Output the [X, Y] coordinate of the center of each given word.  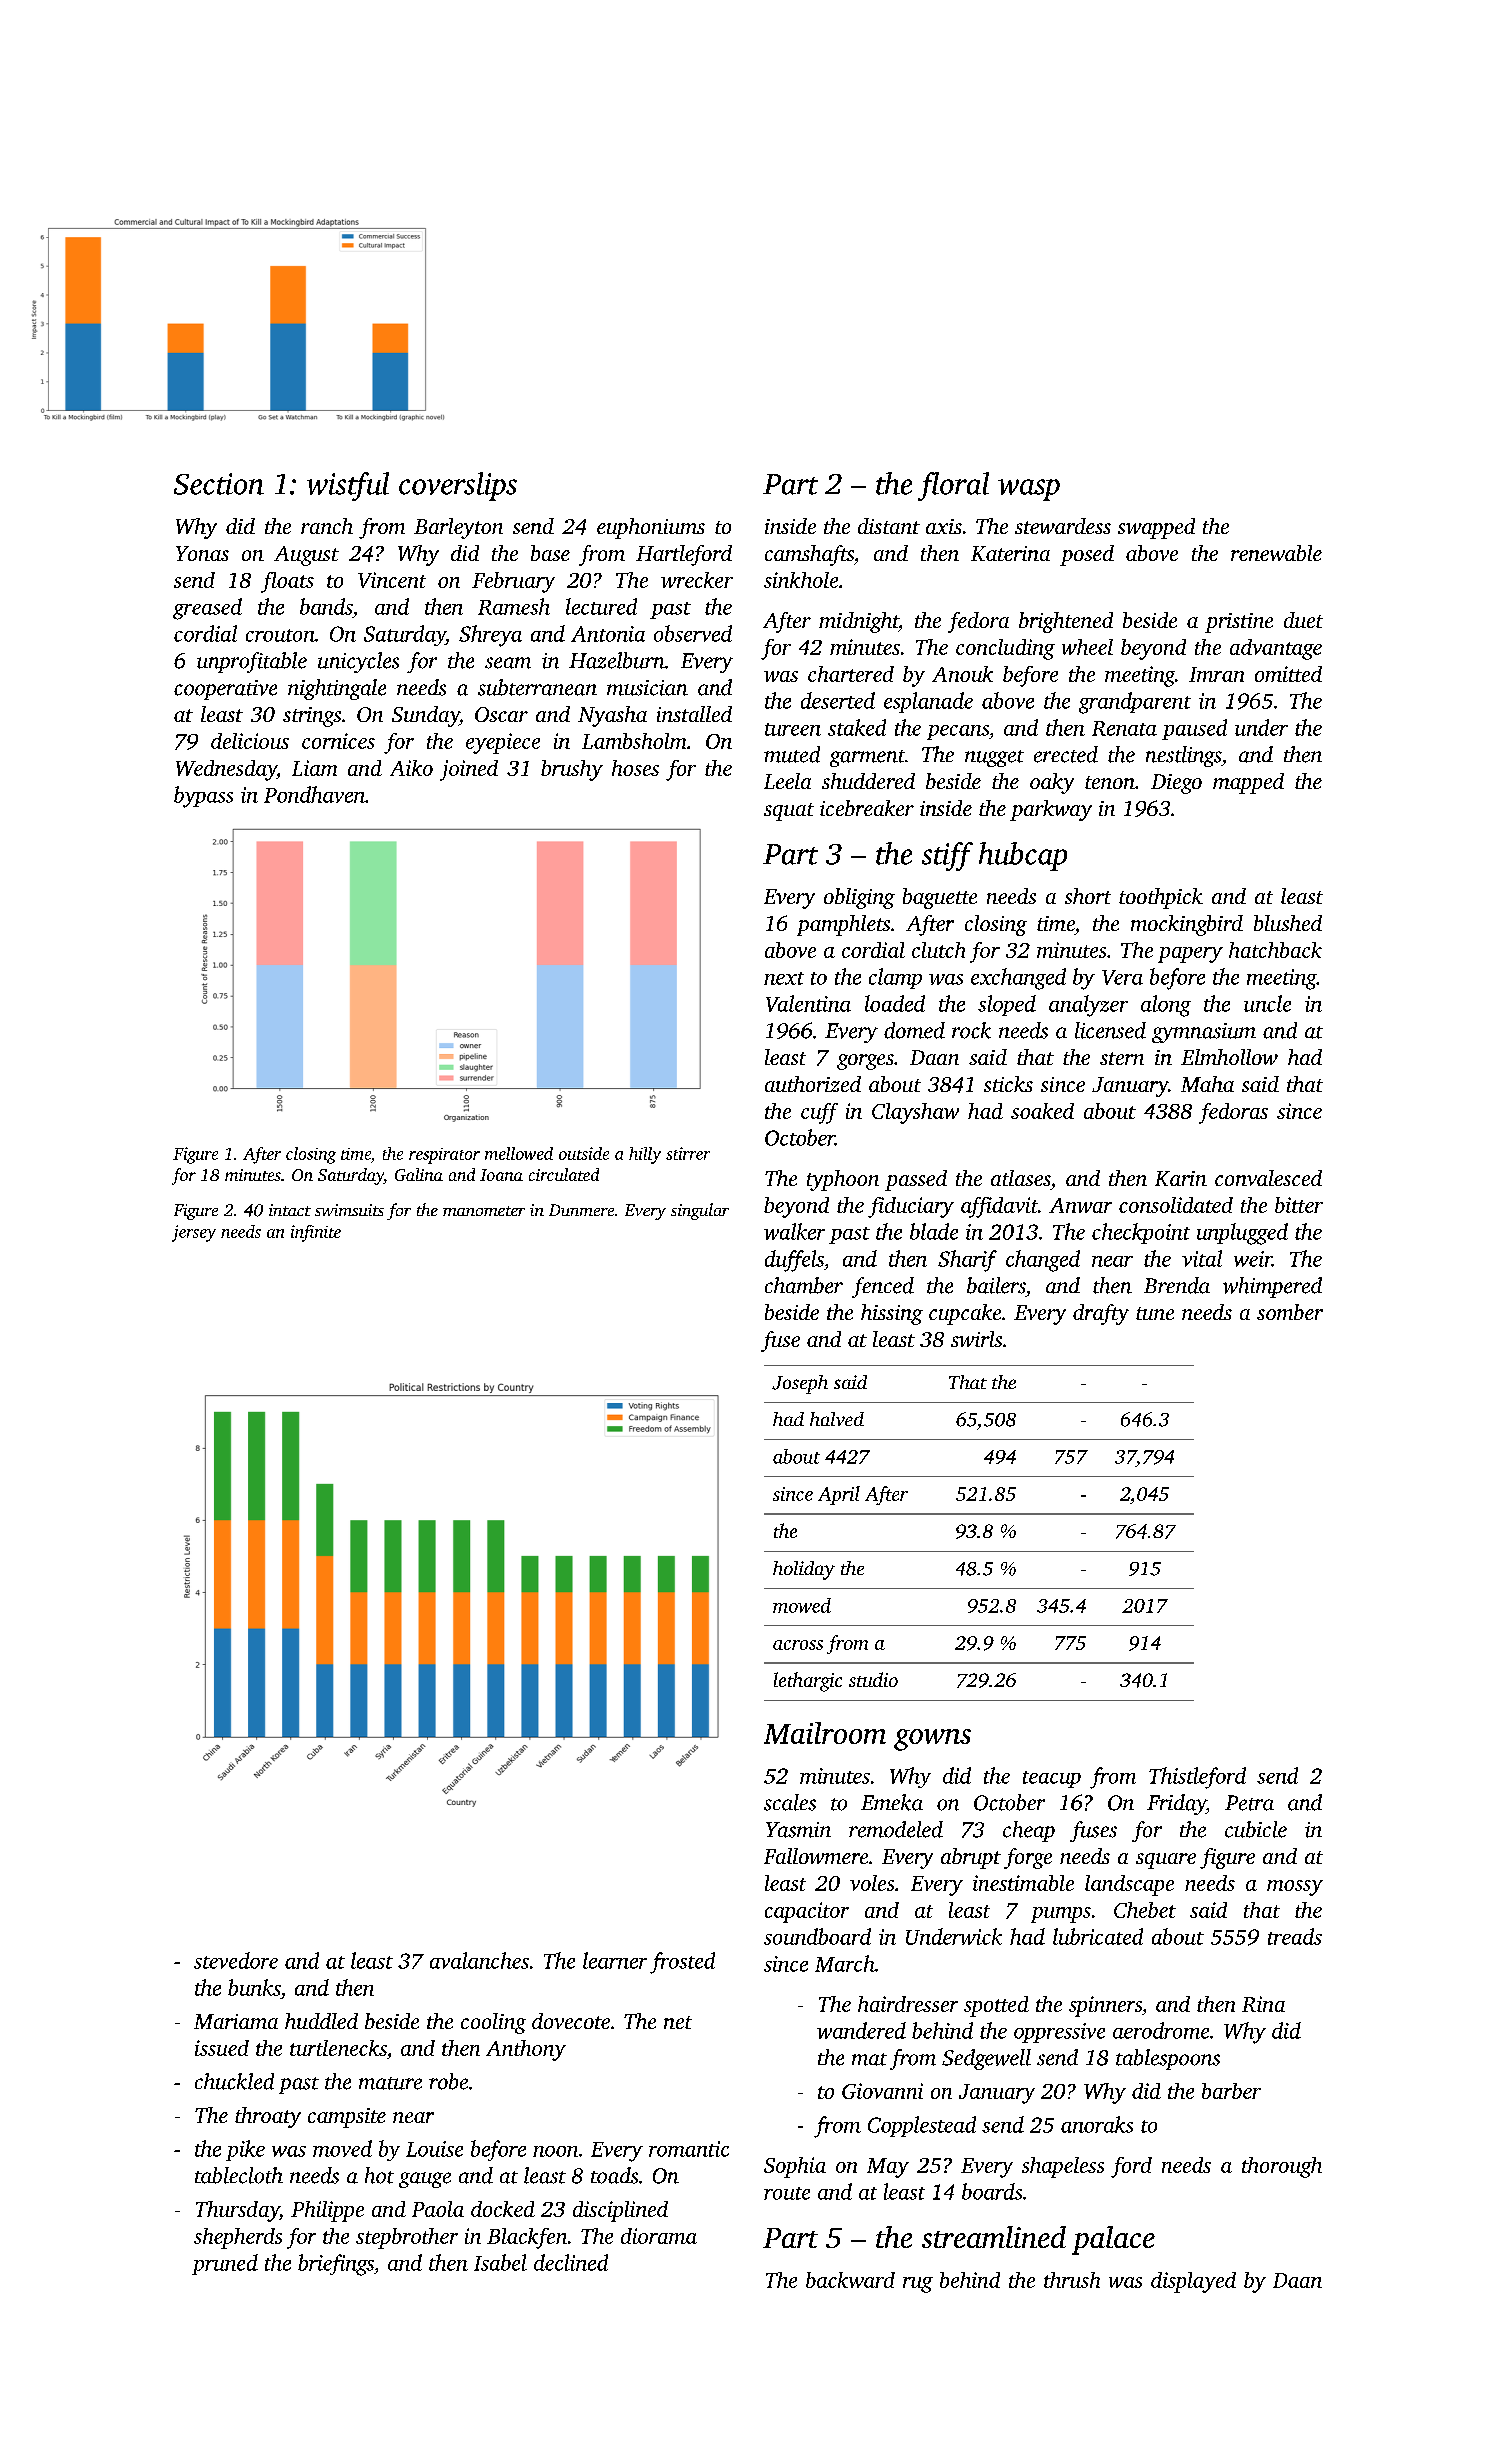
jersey [194, 1233]
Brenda [1177, 1285]
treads [1295, 1936]
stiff [947, 856]
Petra [1249, 1803]
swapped [1156, 528]
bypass [203, 797]
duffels [794, 1261]
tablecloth [239, 2175]
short [1088, 896]
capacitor [807, 1912]
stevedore [236, 1960]
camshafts [809, 555]
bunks [254, 1987]
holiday [804, 1570]
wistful [348, 486]
